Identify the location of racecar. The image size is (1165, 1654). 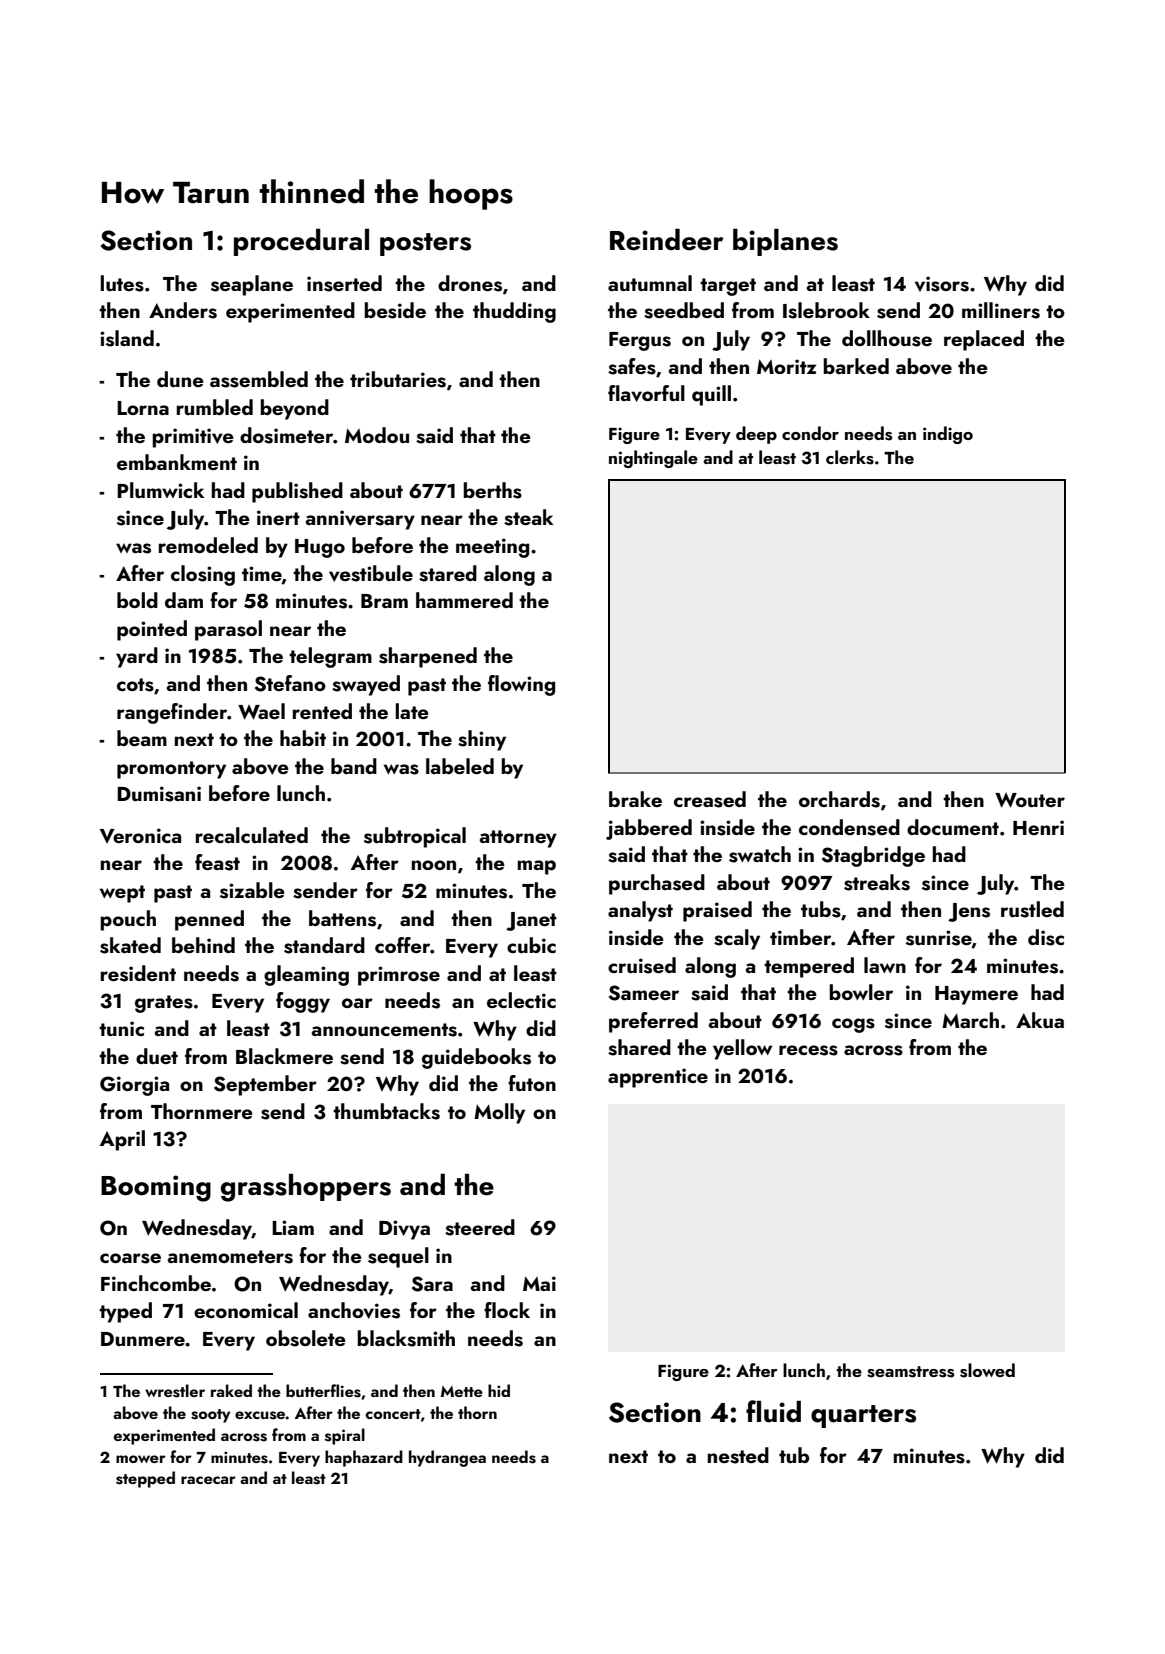
(208, 1480).
